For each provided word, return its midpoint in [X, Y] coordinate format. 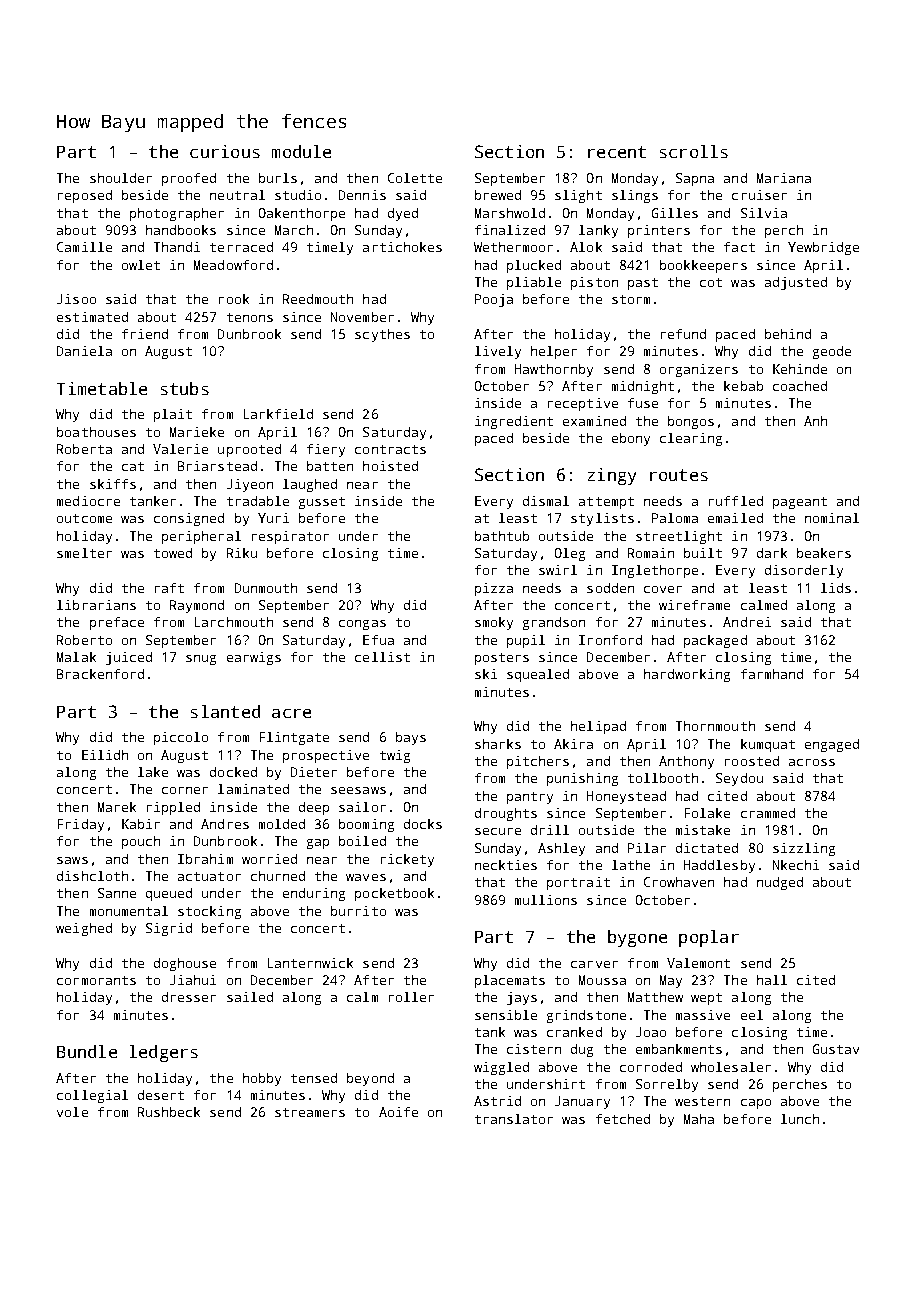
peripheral [201, 537]
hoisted [390, 466]
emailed [735, 518]
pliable [534, 283]
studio [298, 195]
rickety [407, 860]
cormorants [96, 980]
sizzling [804, 849]
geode [832, 352]
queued [169, 894]
